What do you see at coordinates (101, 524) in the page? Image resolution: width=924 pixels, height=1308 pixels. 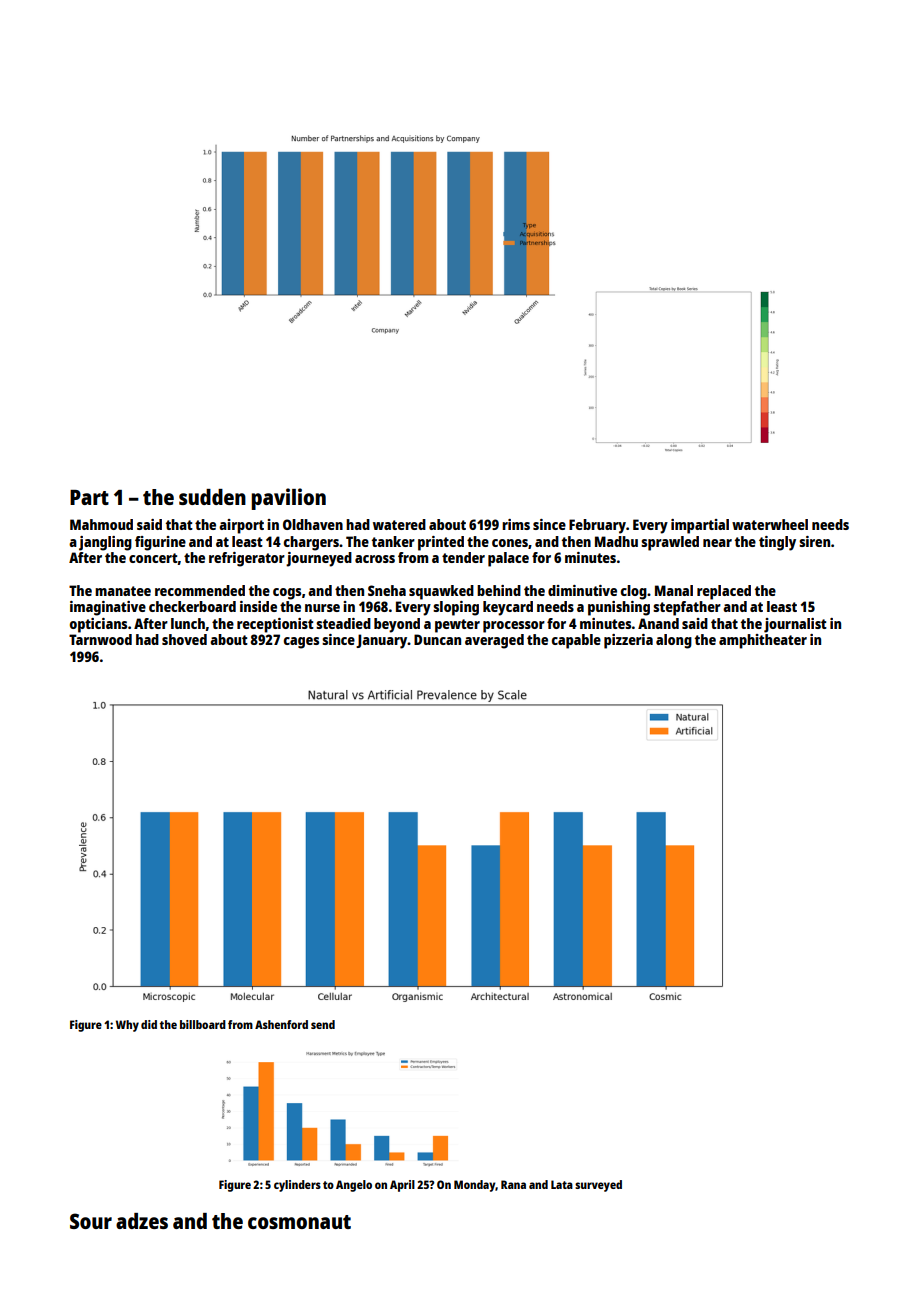 I see `Mahmoud` at bounding box center [101, 524].
